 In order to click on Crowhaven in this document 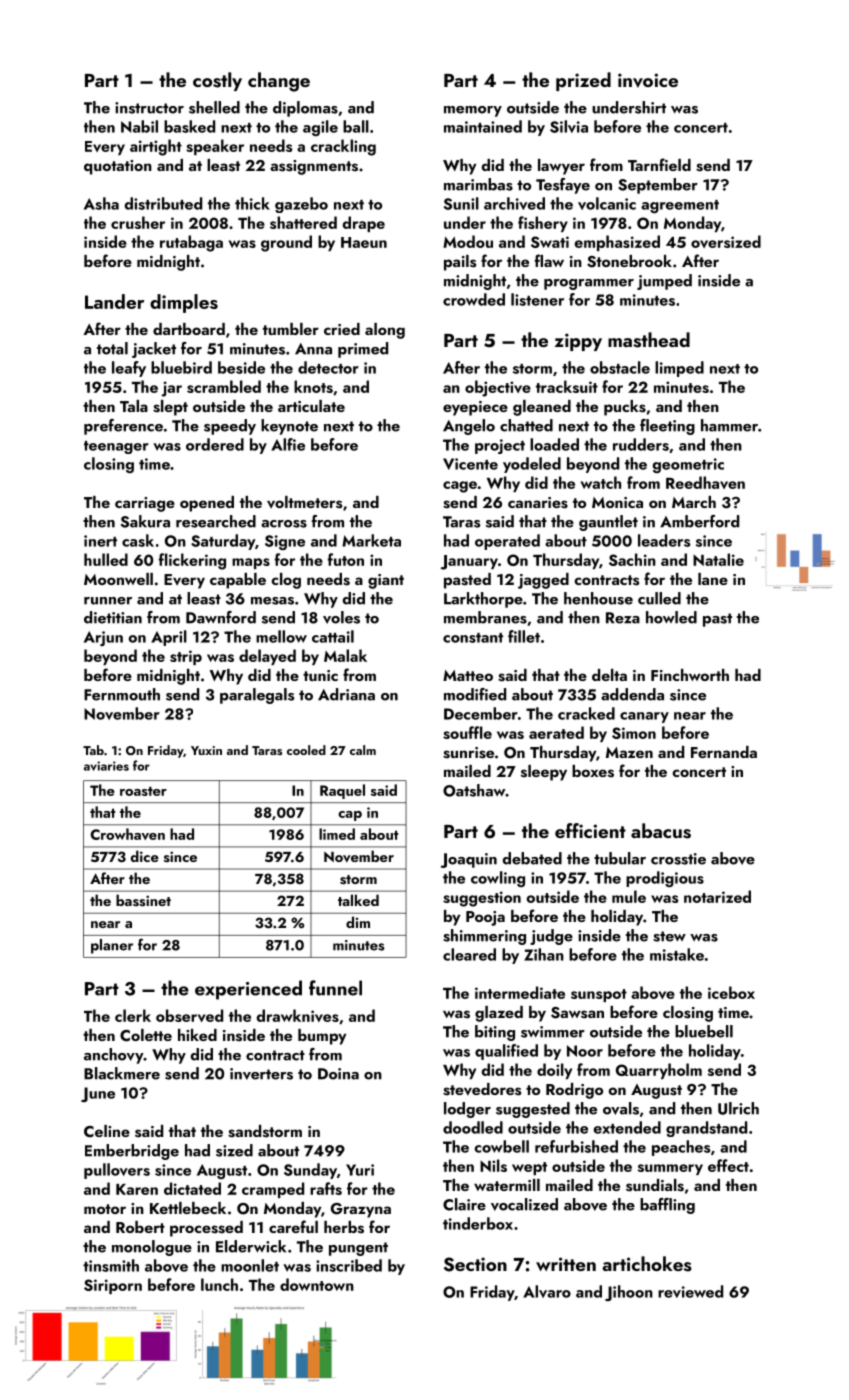, I will do `click(128, 834)`.
